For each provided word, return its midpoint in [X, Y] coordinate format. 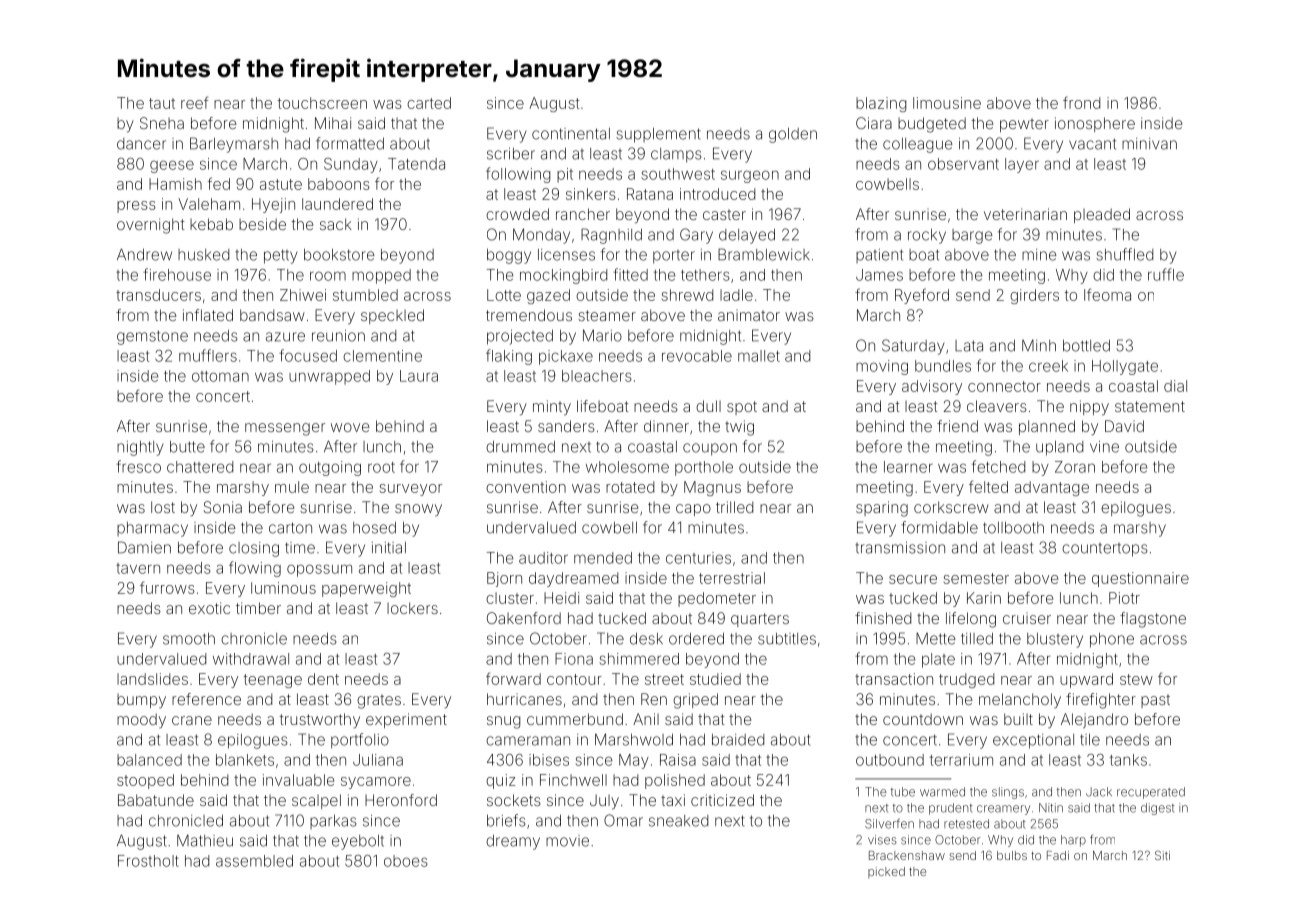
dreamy [513, 842]
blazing [881, 104]
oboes [406, 861]
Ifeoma [1107, 294]
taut [162, 103]
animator [749, 315]
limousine [947, 103]
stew [1136, 679]
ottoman [220, 376]
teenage [272, 681]
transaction [894, 679]
